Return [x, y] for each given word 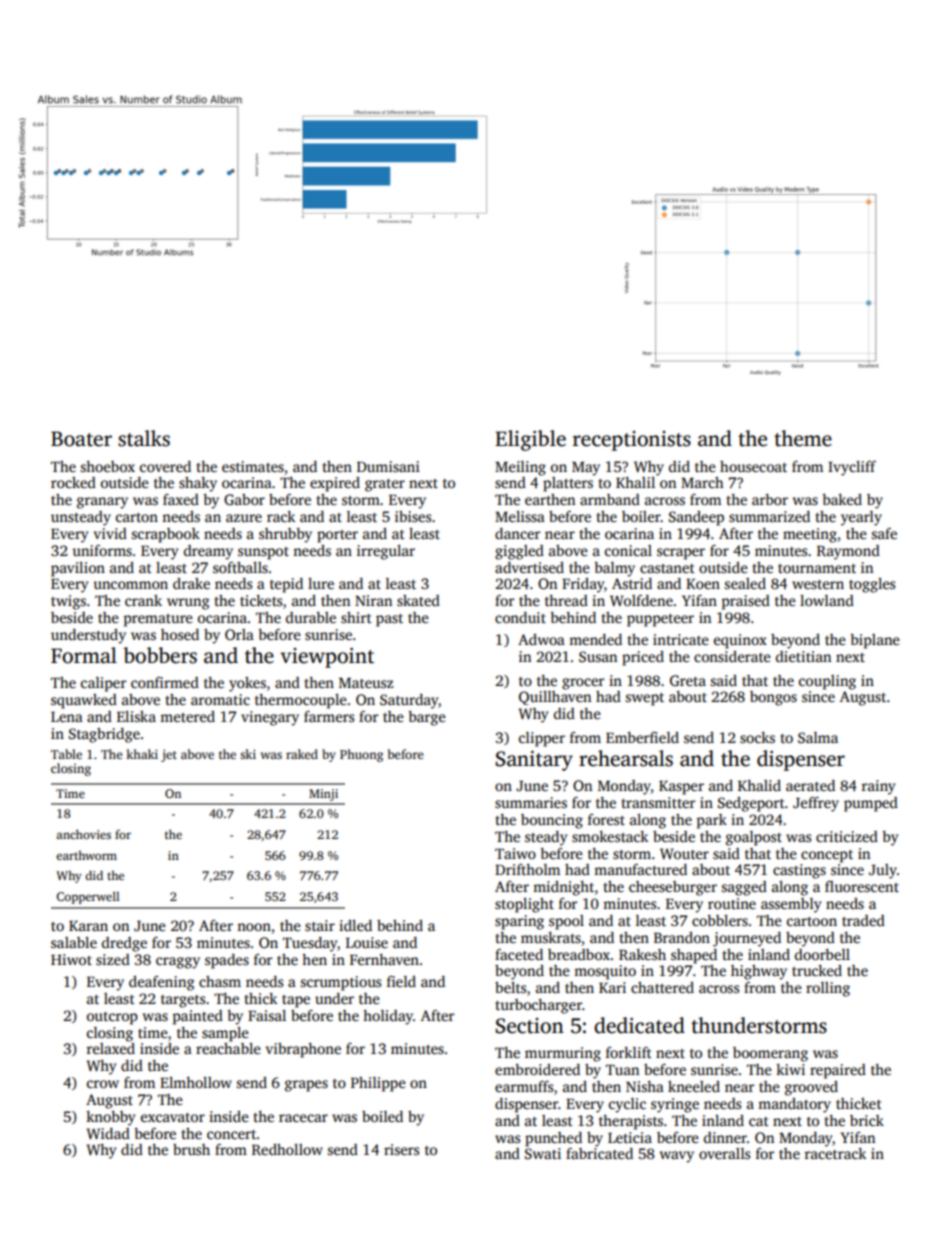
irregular [386, 552]
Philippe [378, 1084]
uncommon [131, 585]
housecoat [753, 466]
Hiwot [71, 959]
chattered [662, 987]
